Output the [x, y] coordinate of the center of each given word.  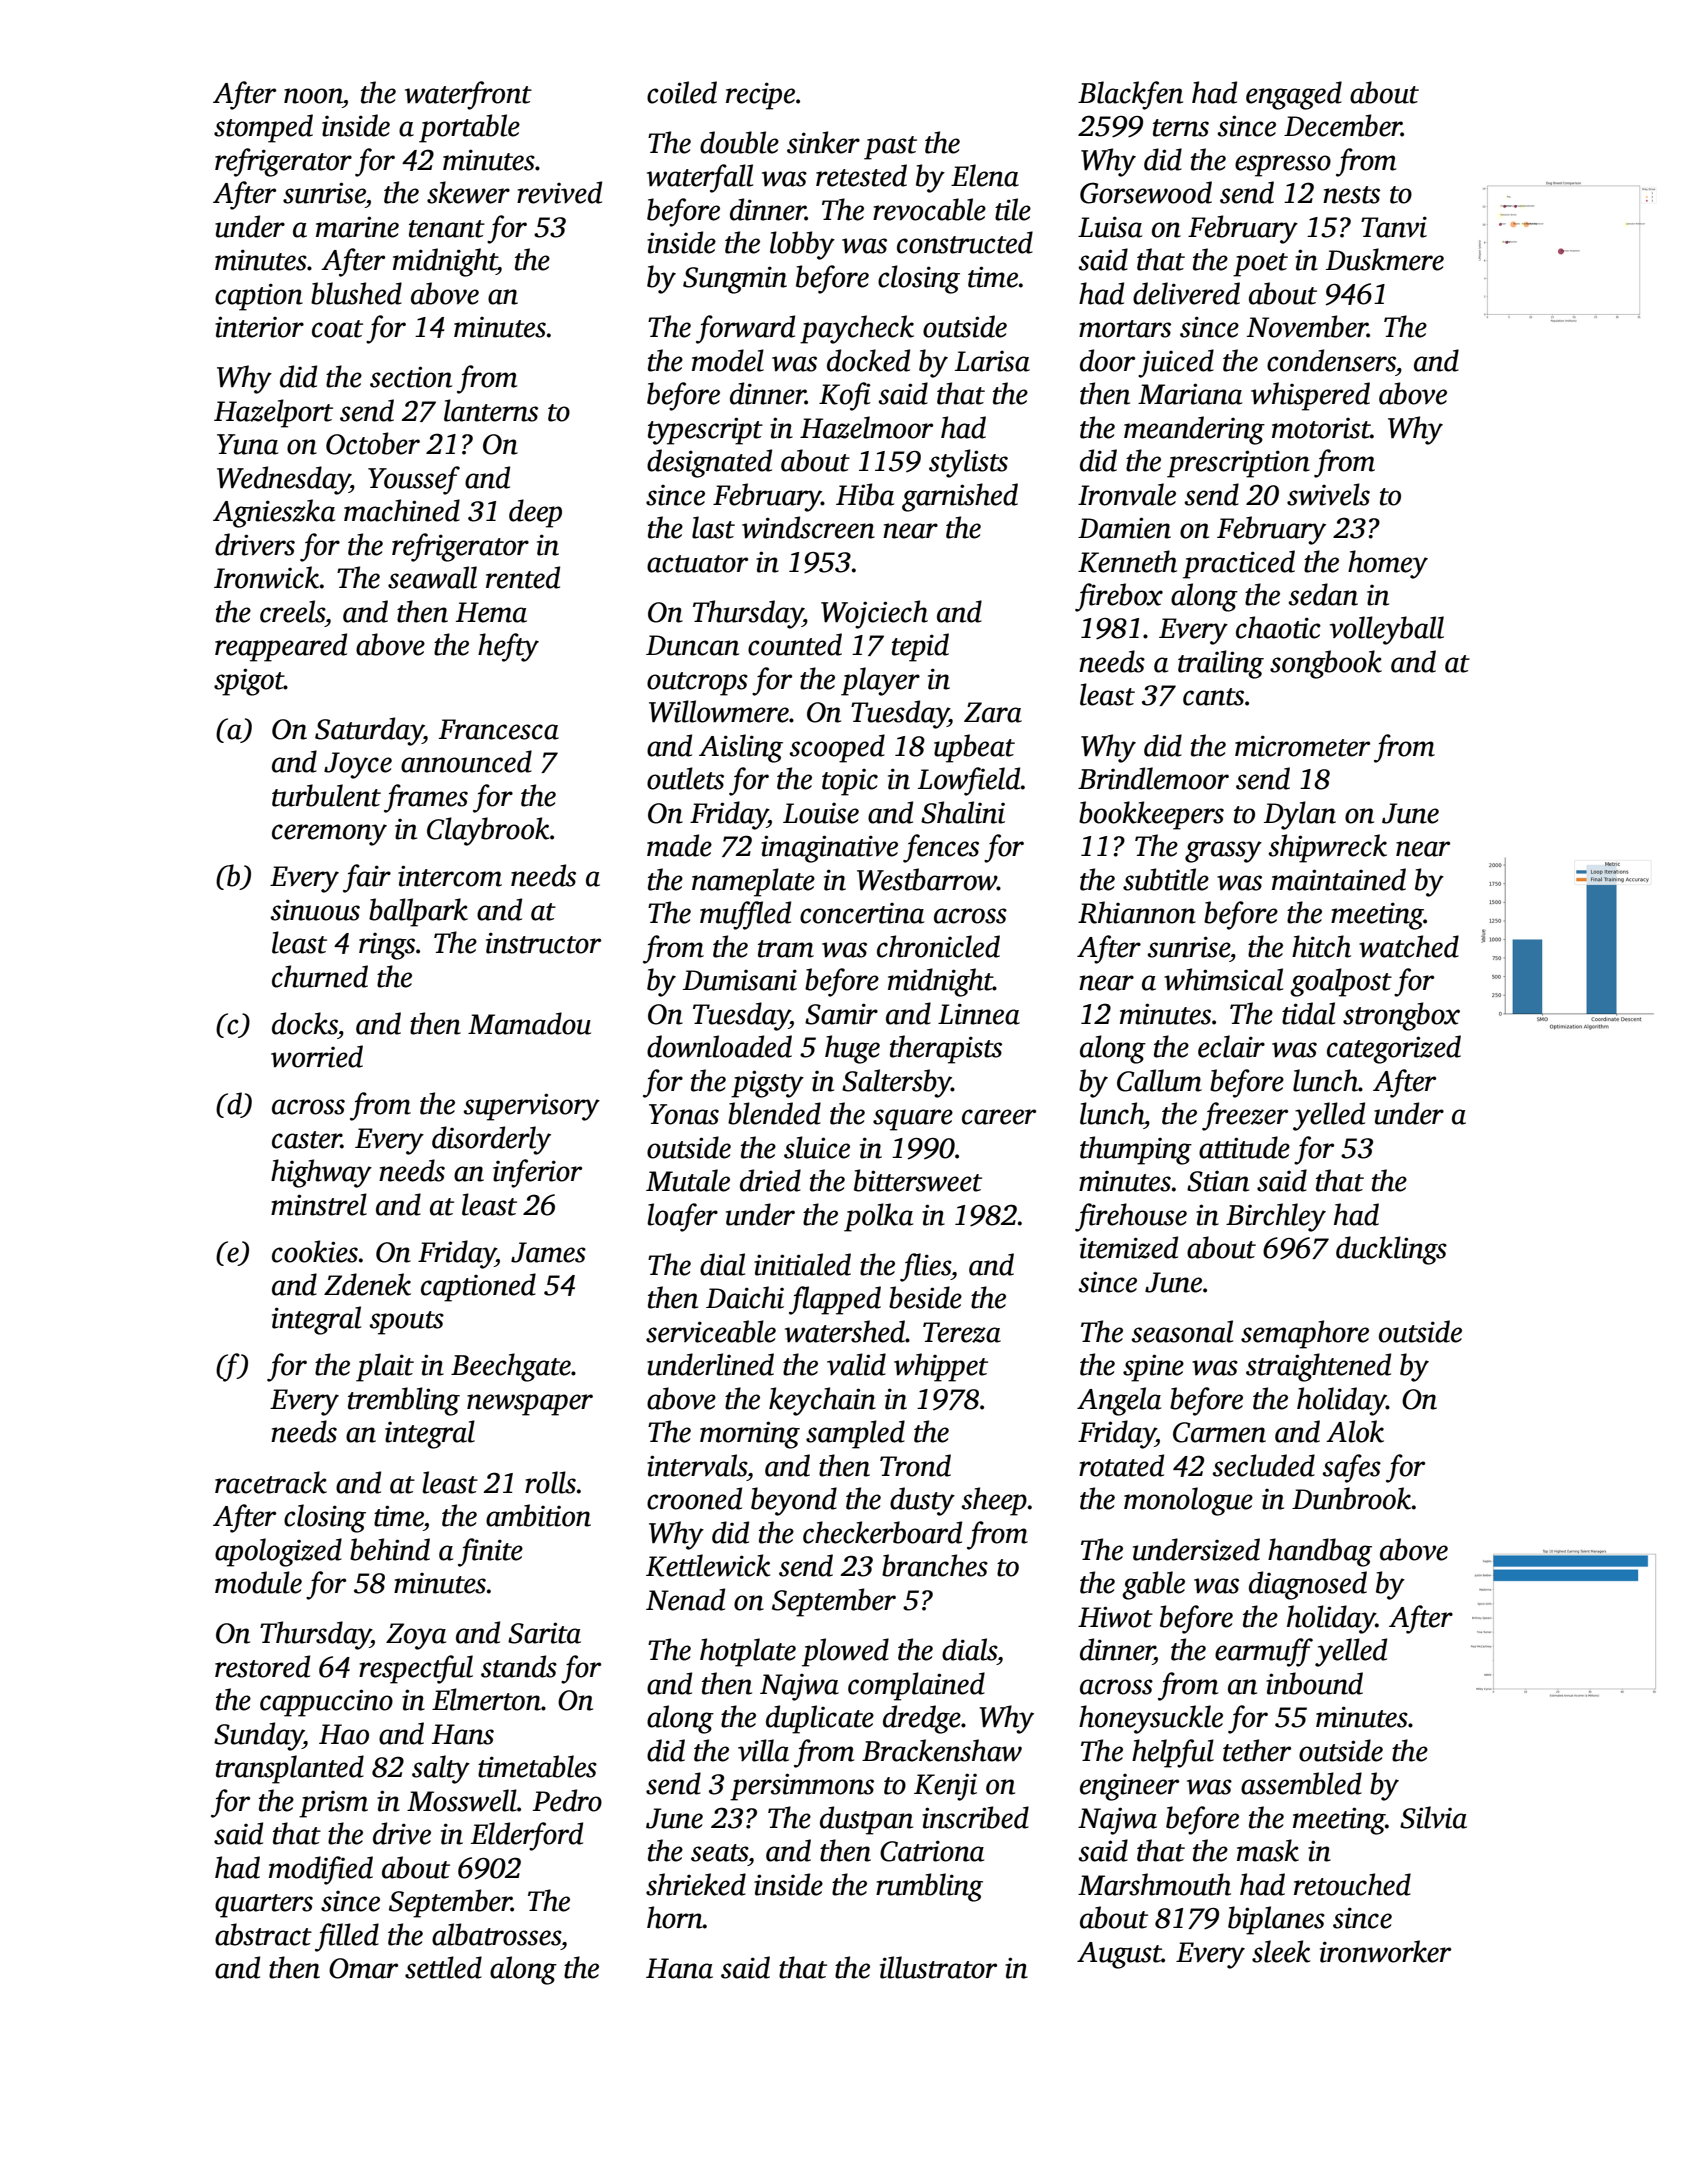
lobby [802, 245]
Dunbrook [1352, 1498]
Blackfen [1130, 95]
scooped [837, 748]
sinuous [315, 910]
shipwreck [1327, 848]
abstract [263, 1934]
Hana [679, 1968]
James [548, 1252]
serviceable [711, 1331]
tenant [447, 229]
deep [535, 513]
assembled [1301, 1783]
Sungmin [735, 280]
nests [1351, 195]
